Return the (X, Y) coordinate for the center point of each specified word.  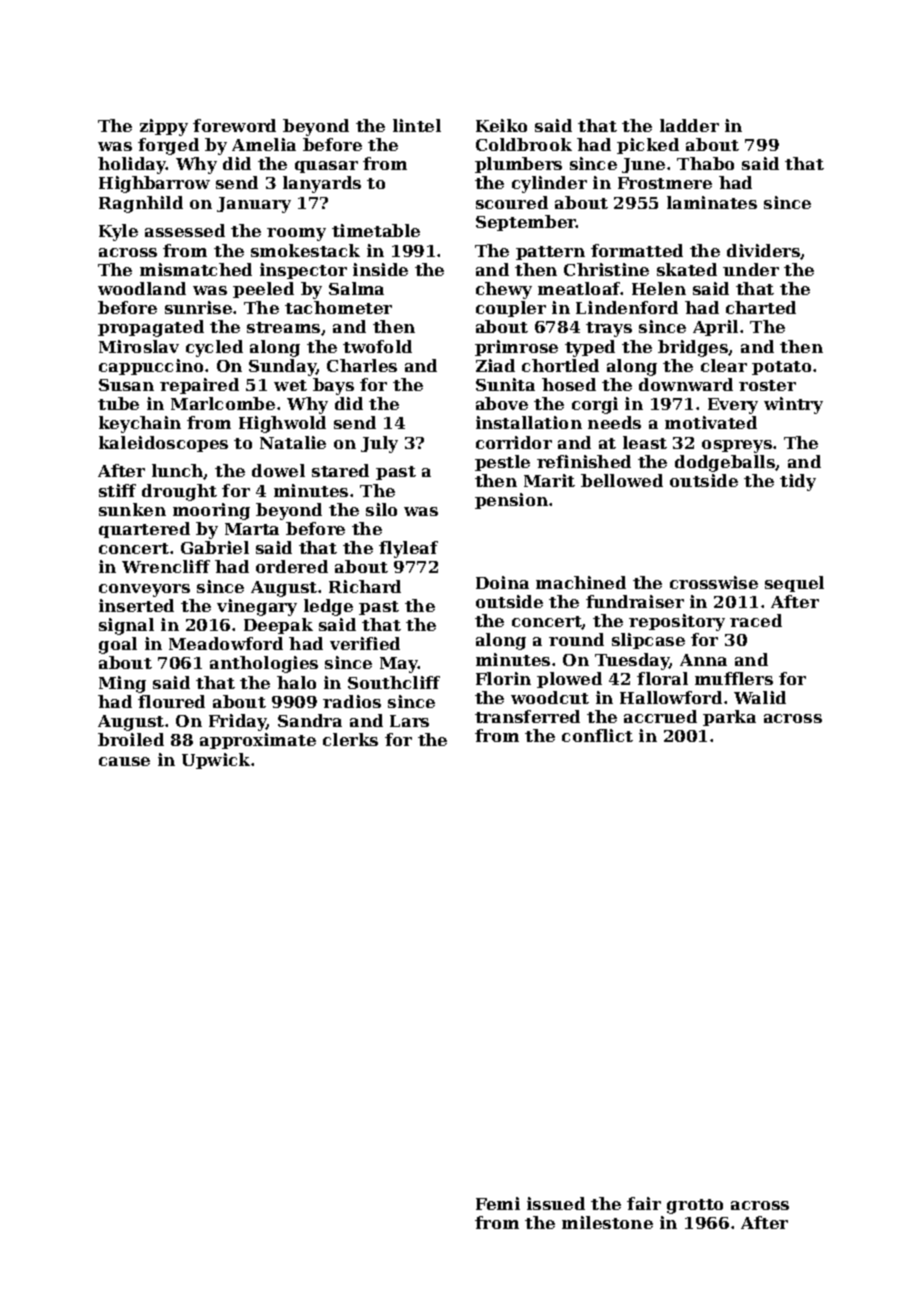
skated (687, 269)
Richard (365, 586)
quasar (326, 167)
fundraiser (635, 601)
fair (644, 1203)
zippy (164, 127)
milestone (607, 1222)
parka (729, 718)
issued (556, 1203)
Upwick (216, 761)
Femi (498, 1203)
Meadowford (226, 643)
